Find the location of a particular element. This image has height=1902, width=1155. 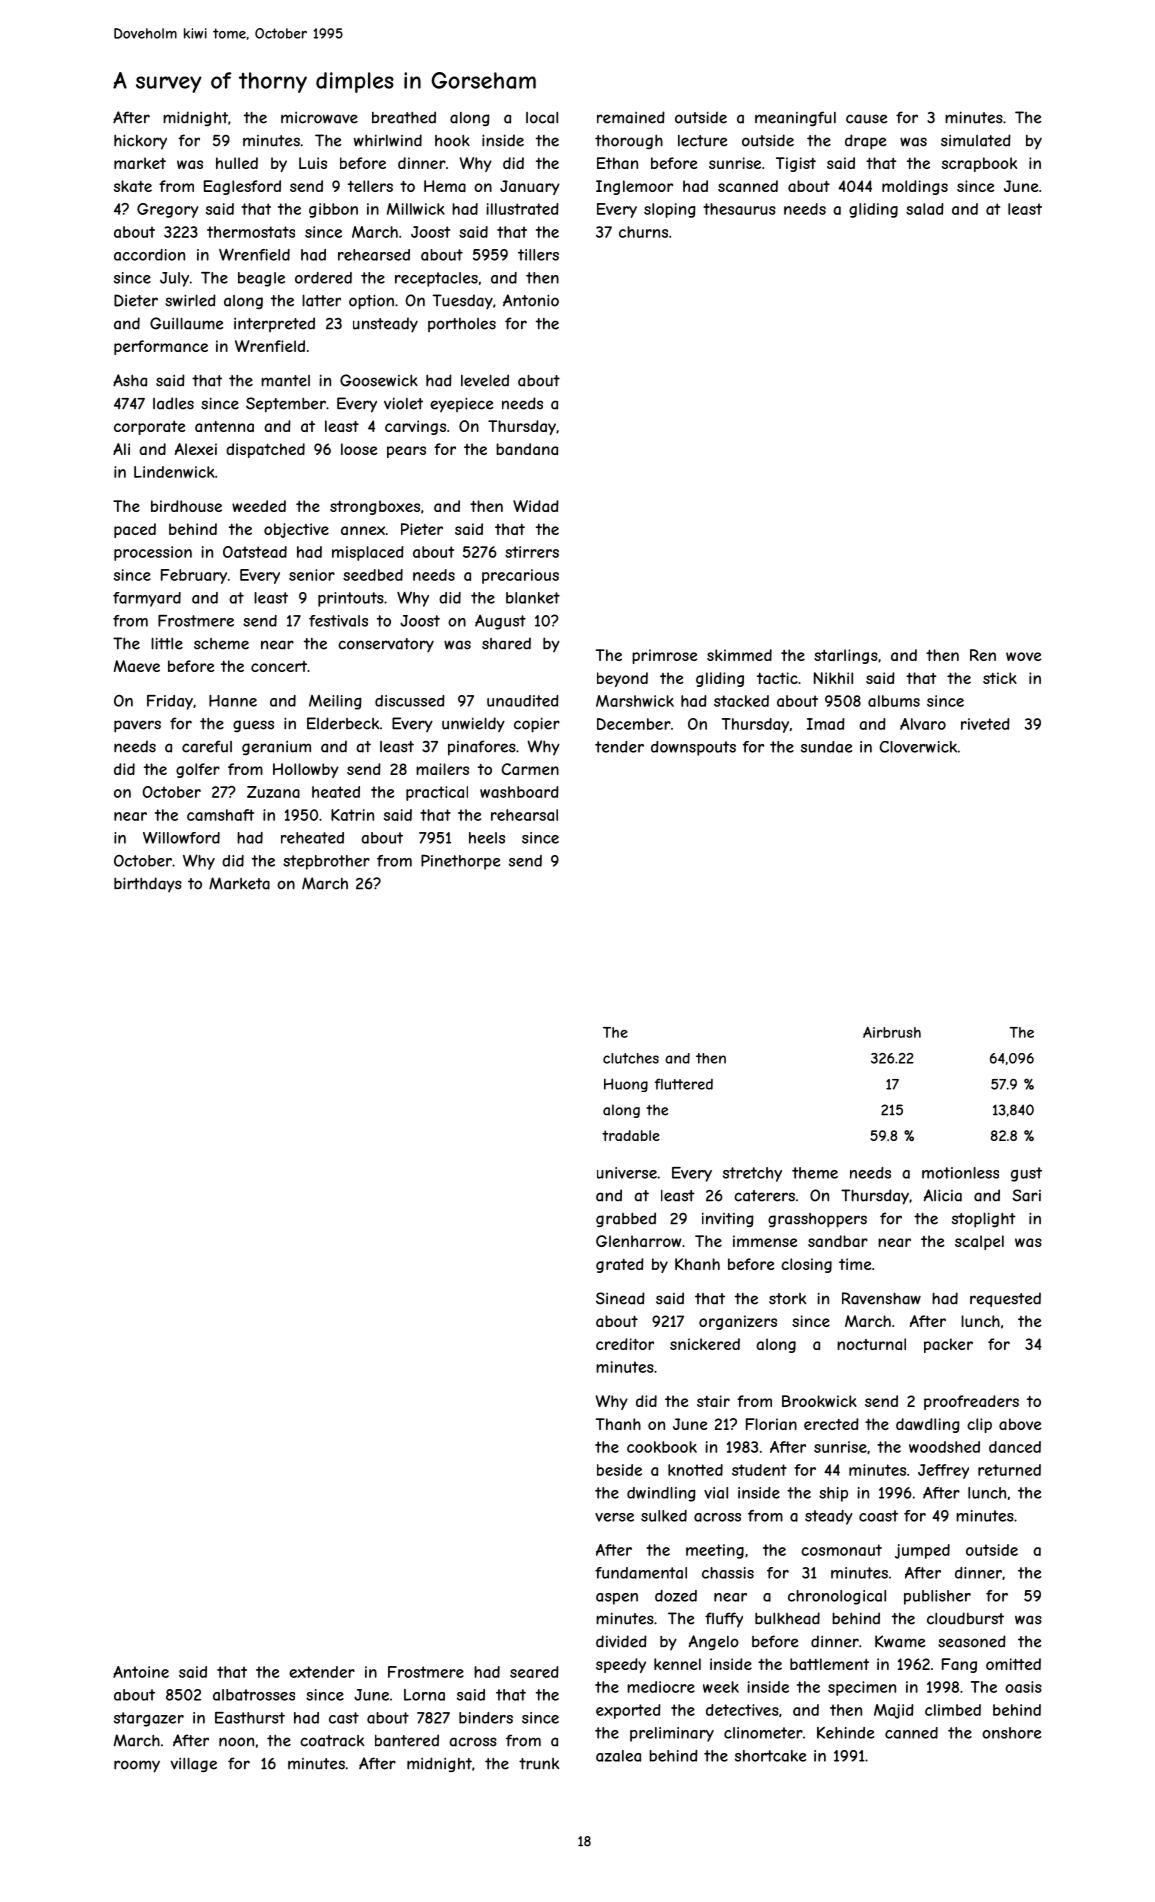

Antoine is located at coordinates (141, 1672).
